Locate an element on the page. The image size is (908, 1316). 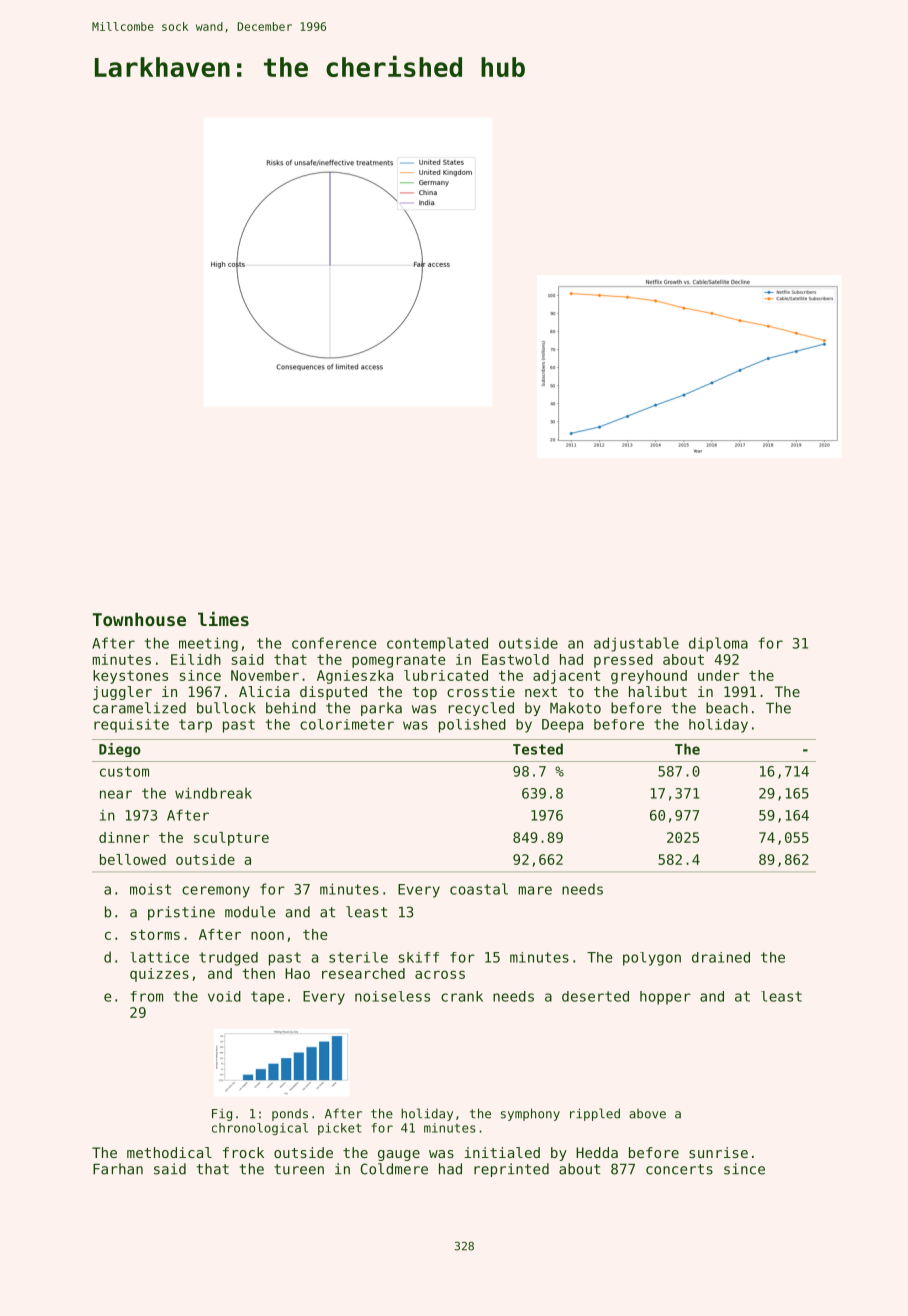
ceremony is located at coordinates (216, 892).
